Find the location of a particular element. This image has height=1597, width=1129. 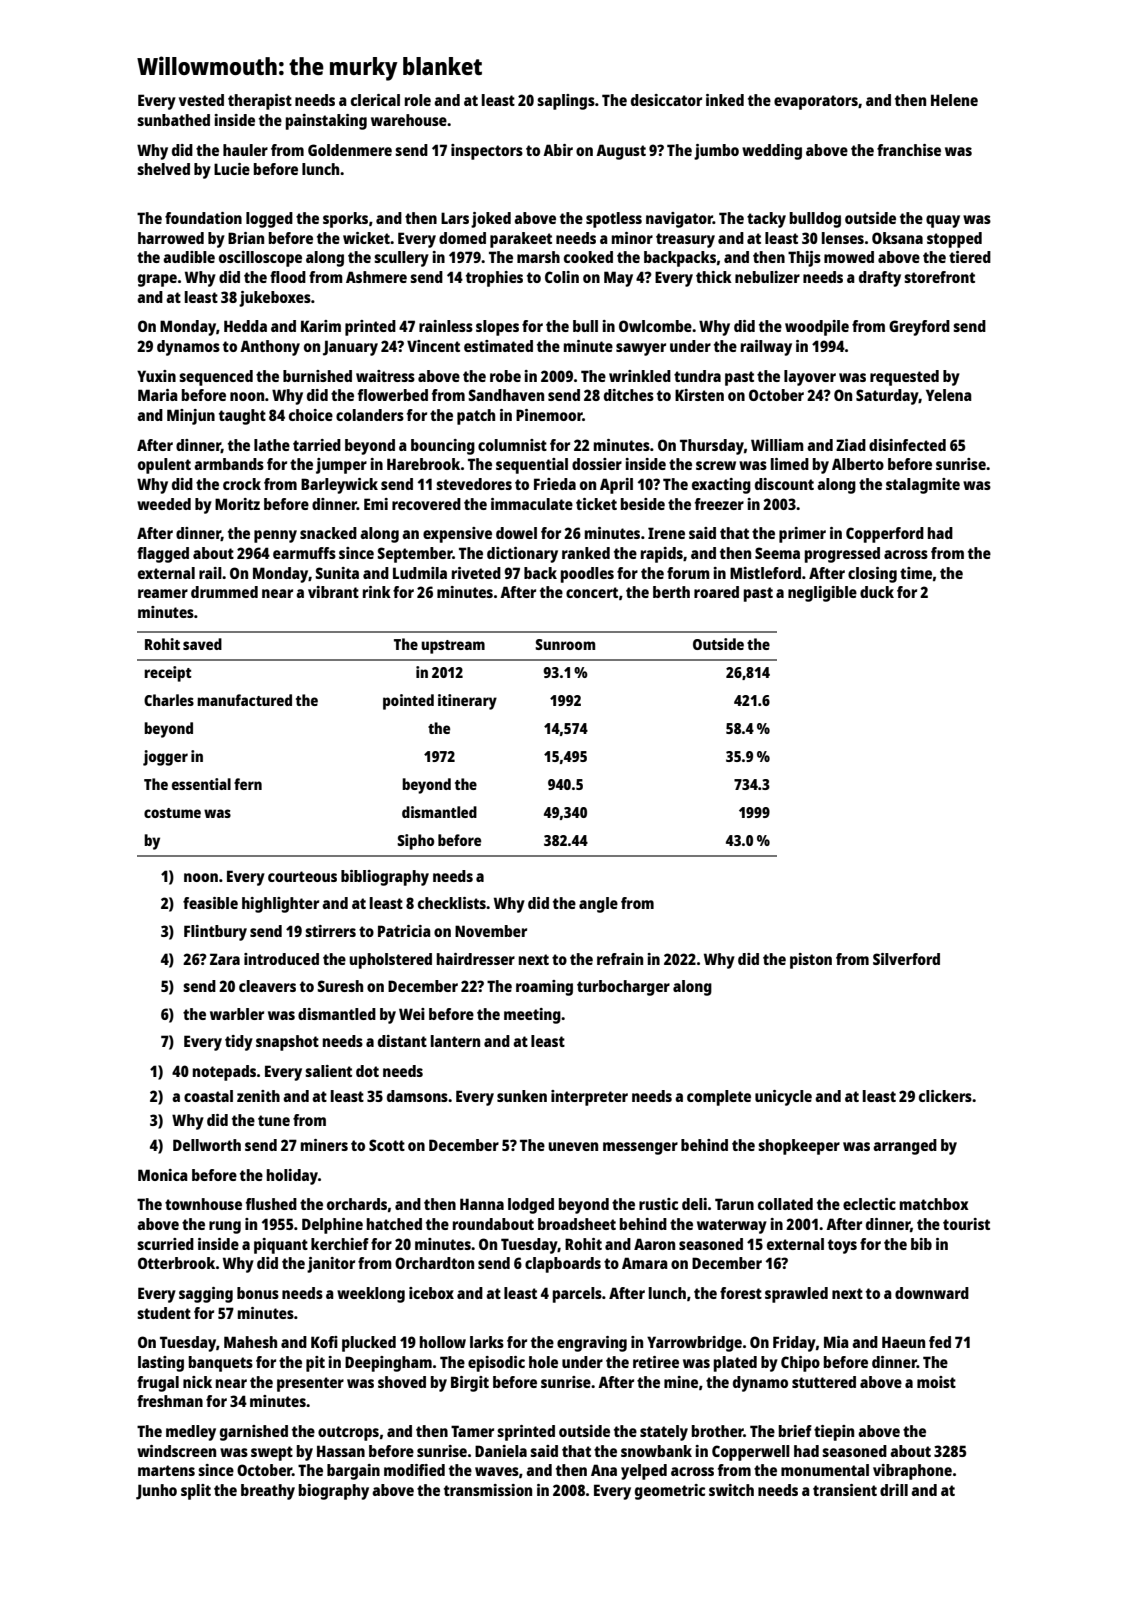

vested is located at coordinates (201, 100).
